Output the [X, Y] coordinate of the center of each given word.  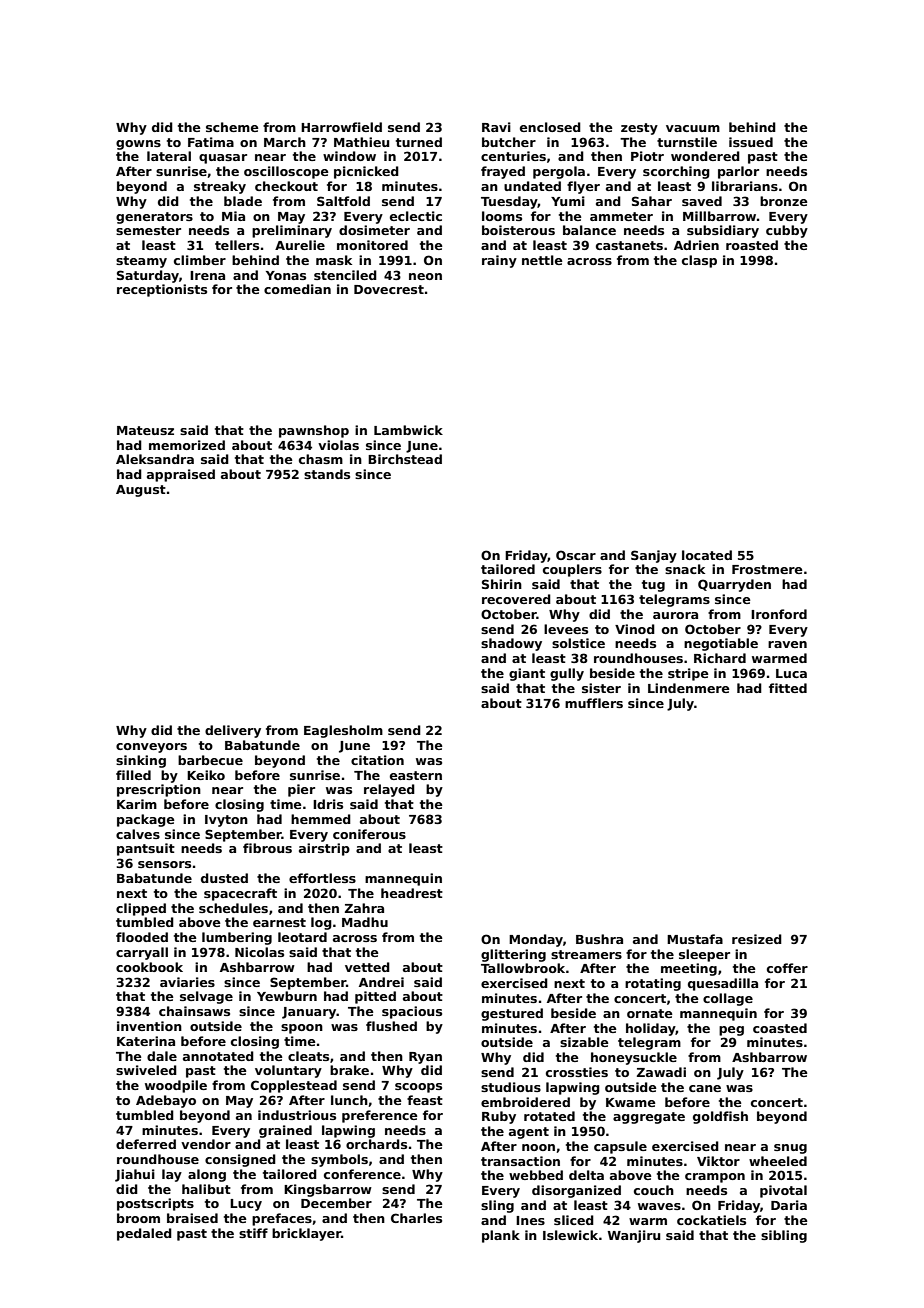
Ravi [496, 127]
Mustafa [695, 939]
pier [301, 790]
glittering [513, 955]
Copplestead [294, 1086]
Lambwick [408, 430]
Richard [720, 658]
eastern [416, 775]
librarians [745, 186]
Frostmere [767, 569]
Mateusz [145, 430]
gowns [138, 145]
